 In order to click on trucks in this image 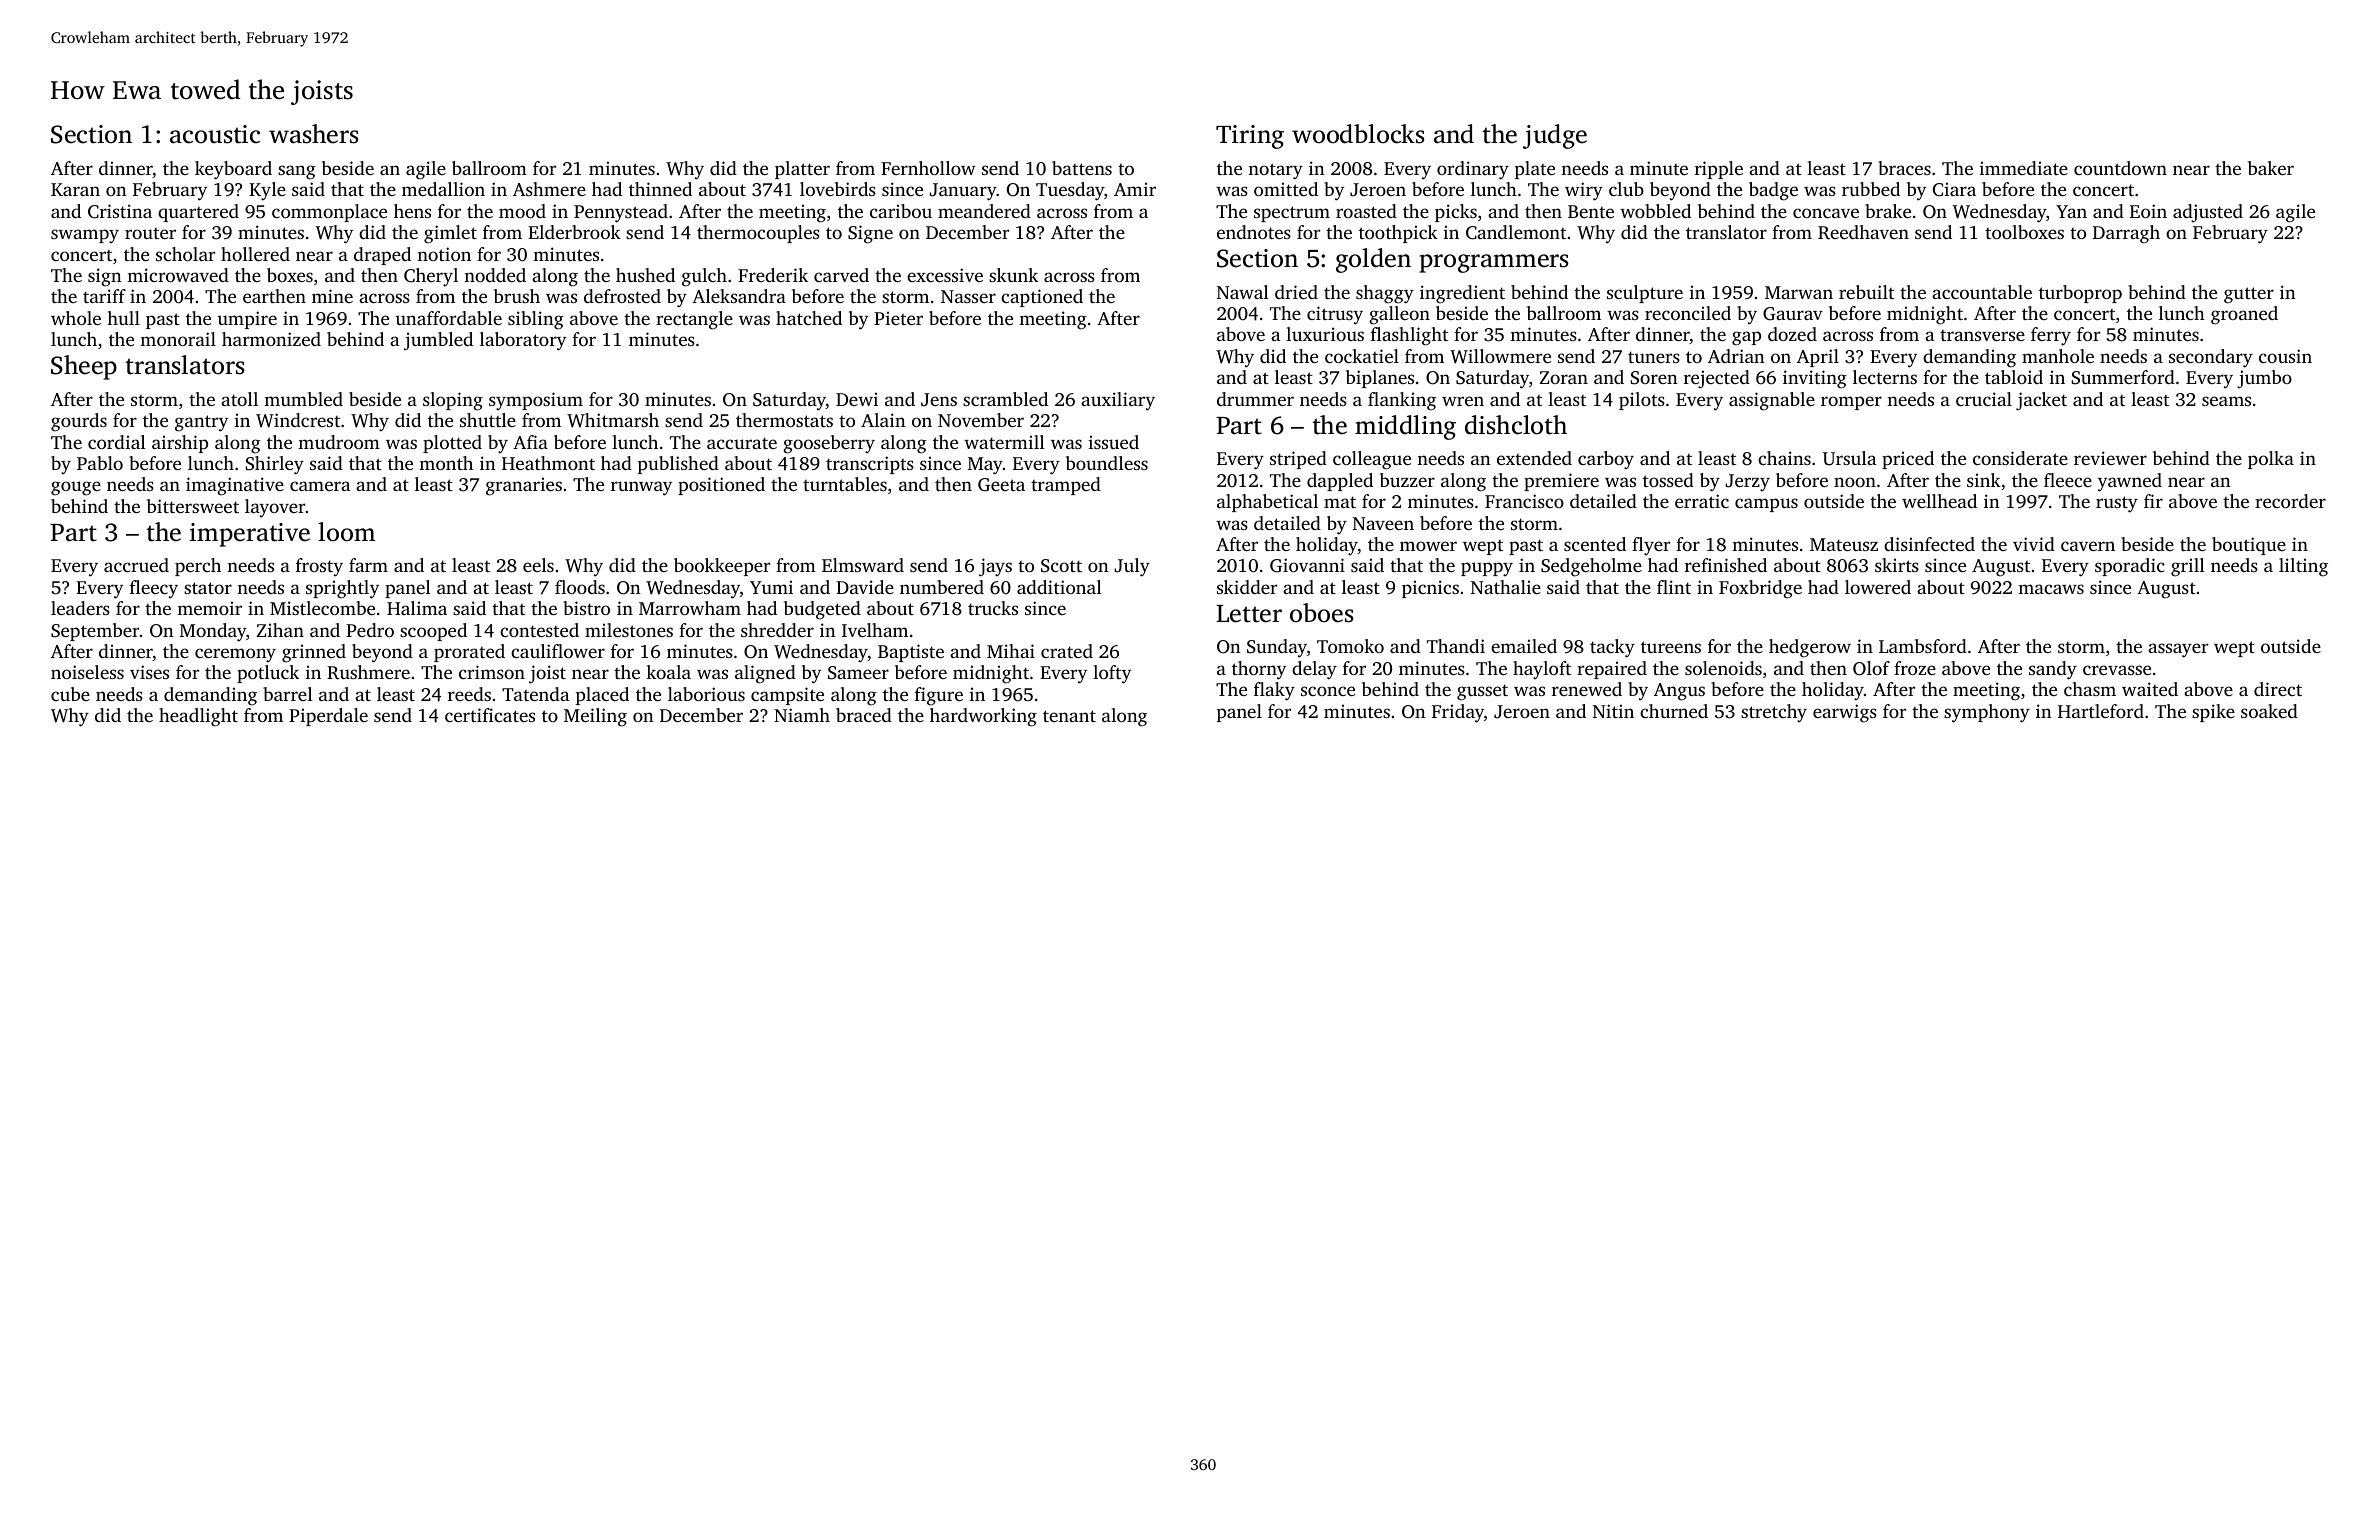, I will do `click(993, 608)`.
